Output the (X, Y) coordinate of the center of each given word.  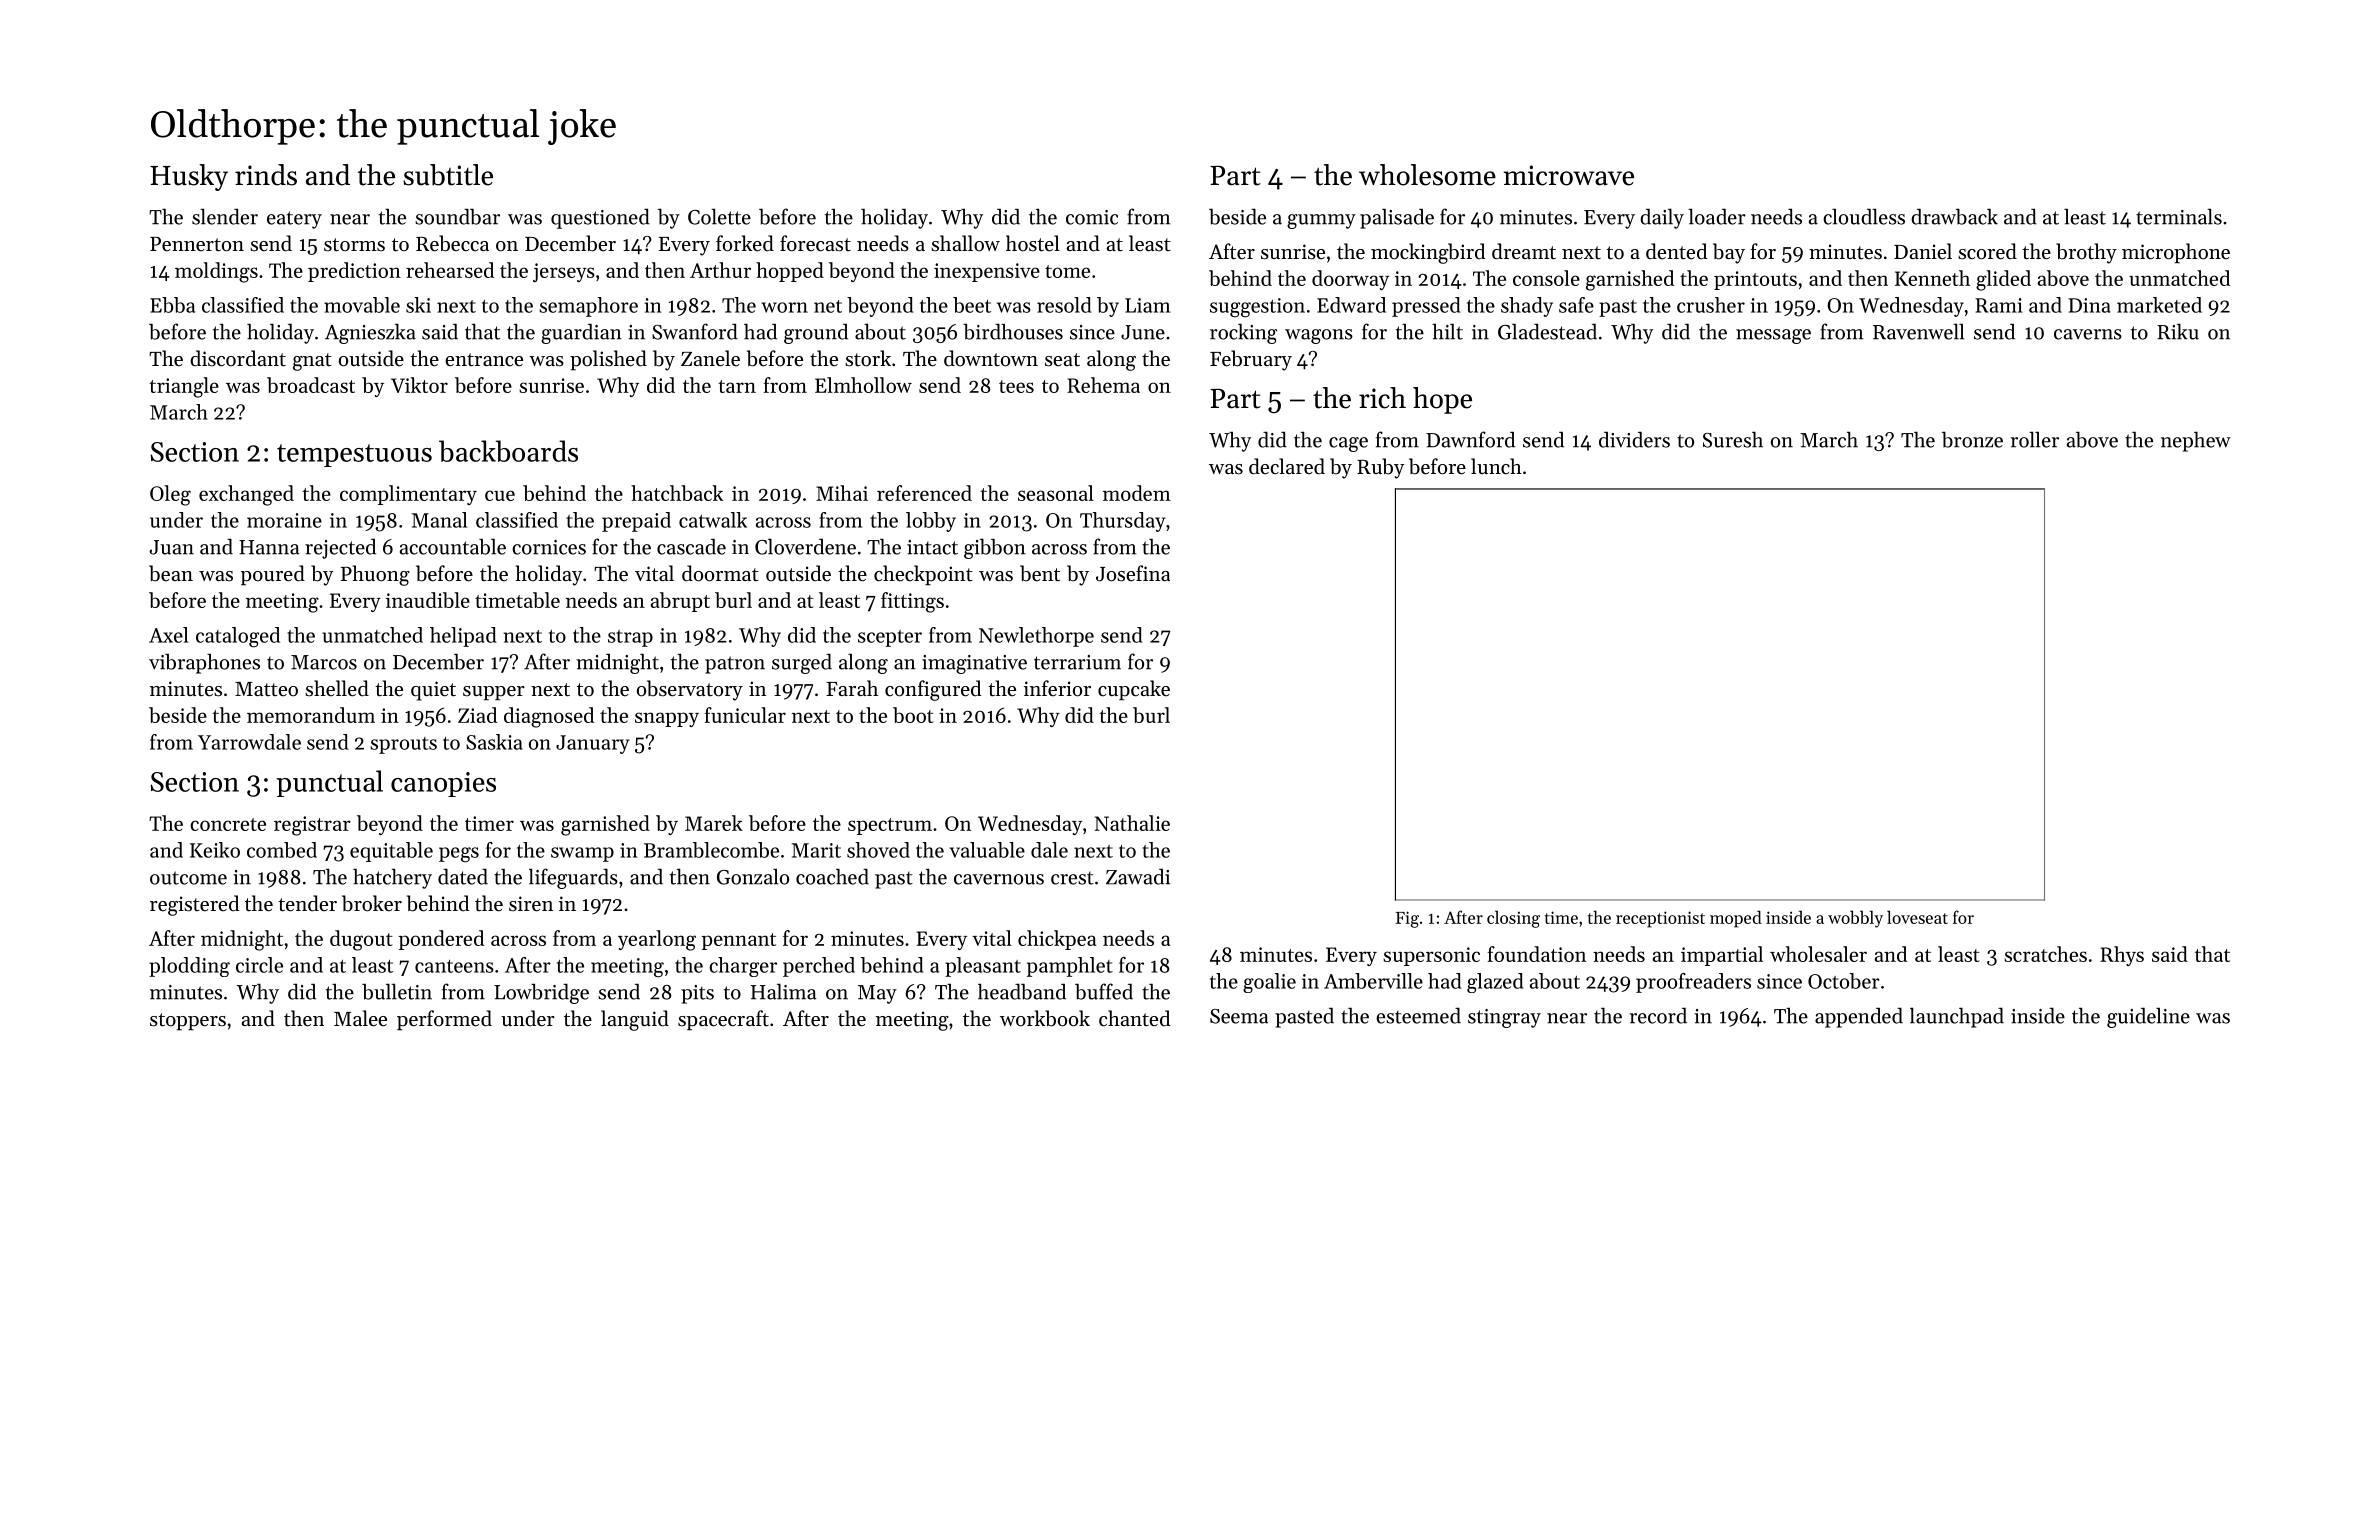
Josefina (1133, 573)
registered (194, 905)
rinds (266, 175)
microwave (1569, 175)
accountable (453, 546)
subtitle (448, 175)
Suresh (1733, 439)
